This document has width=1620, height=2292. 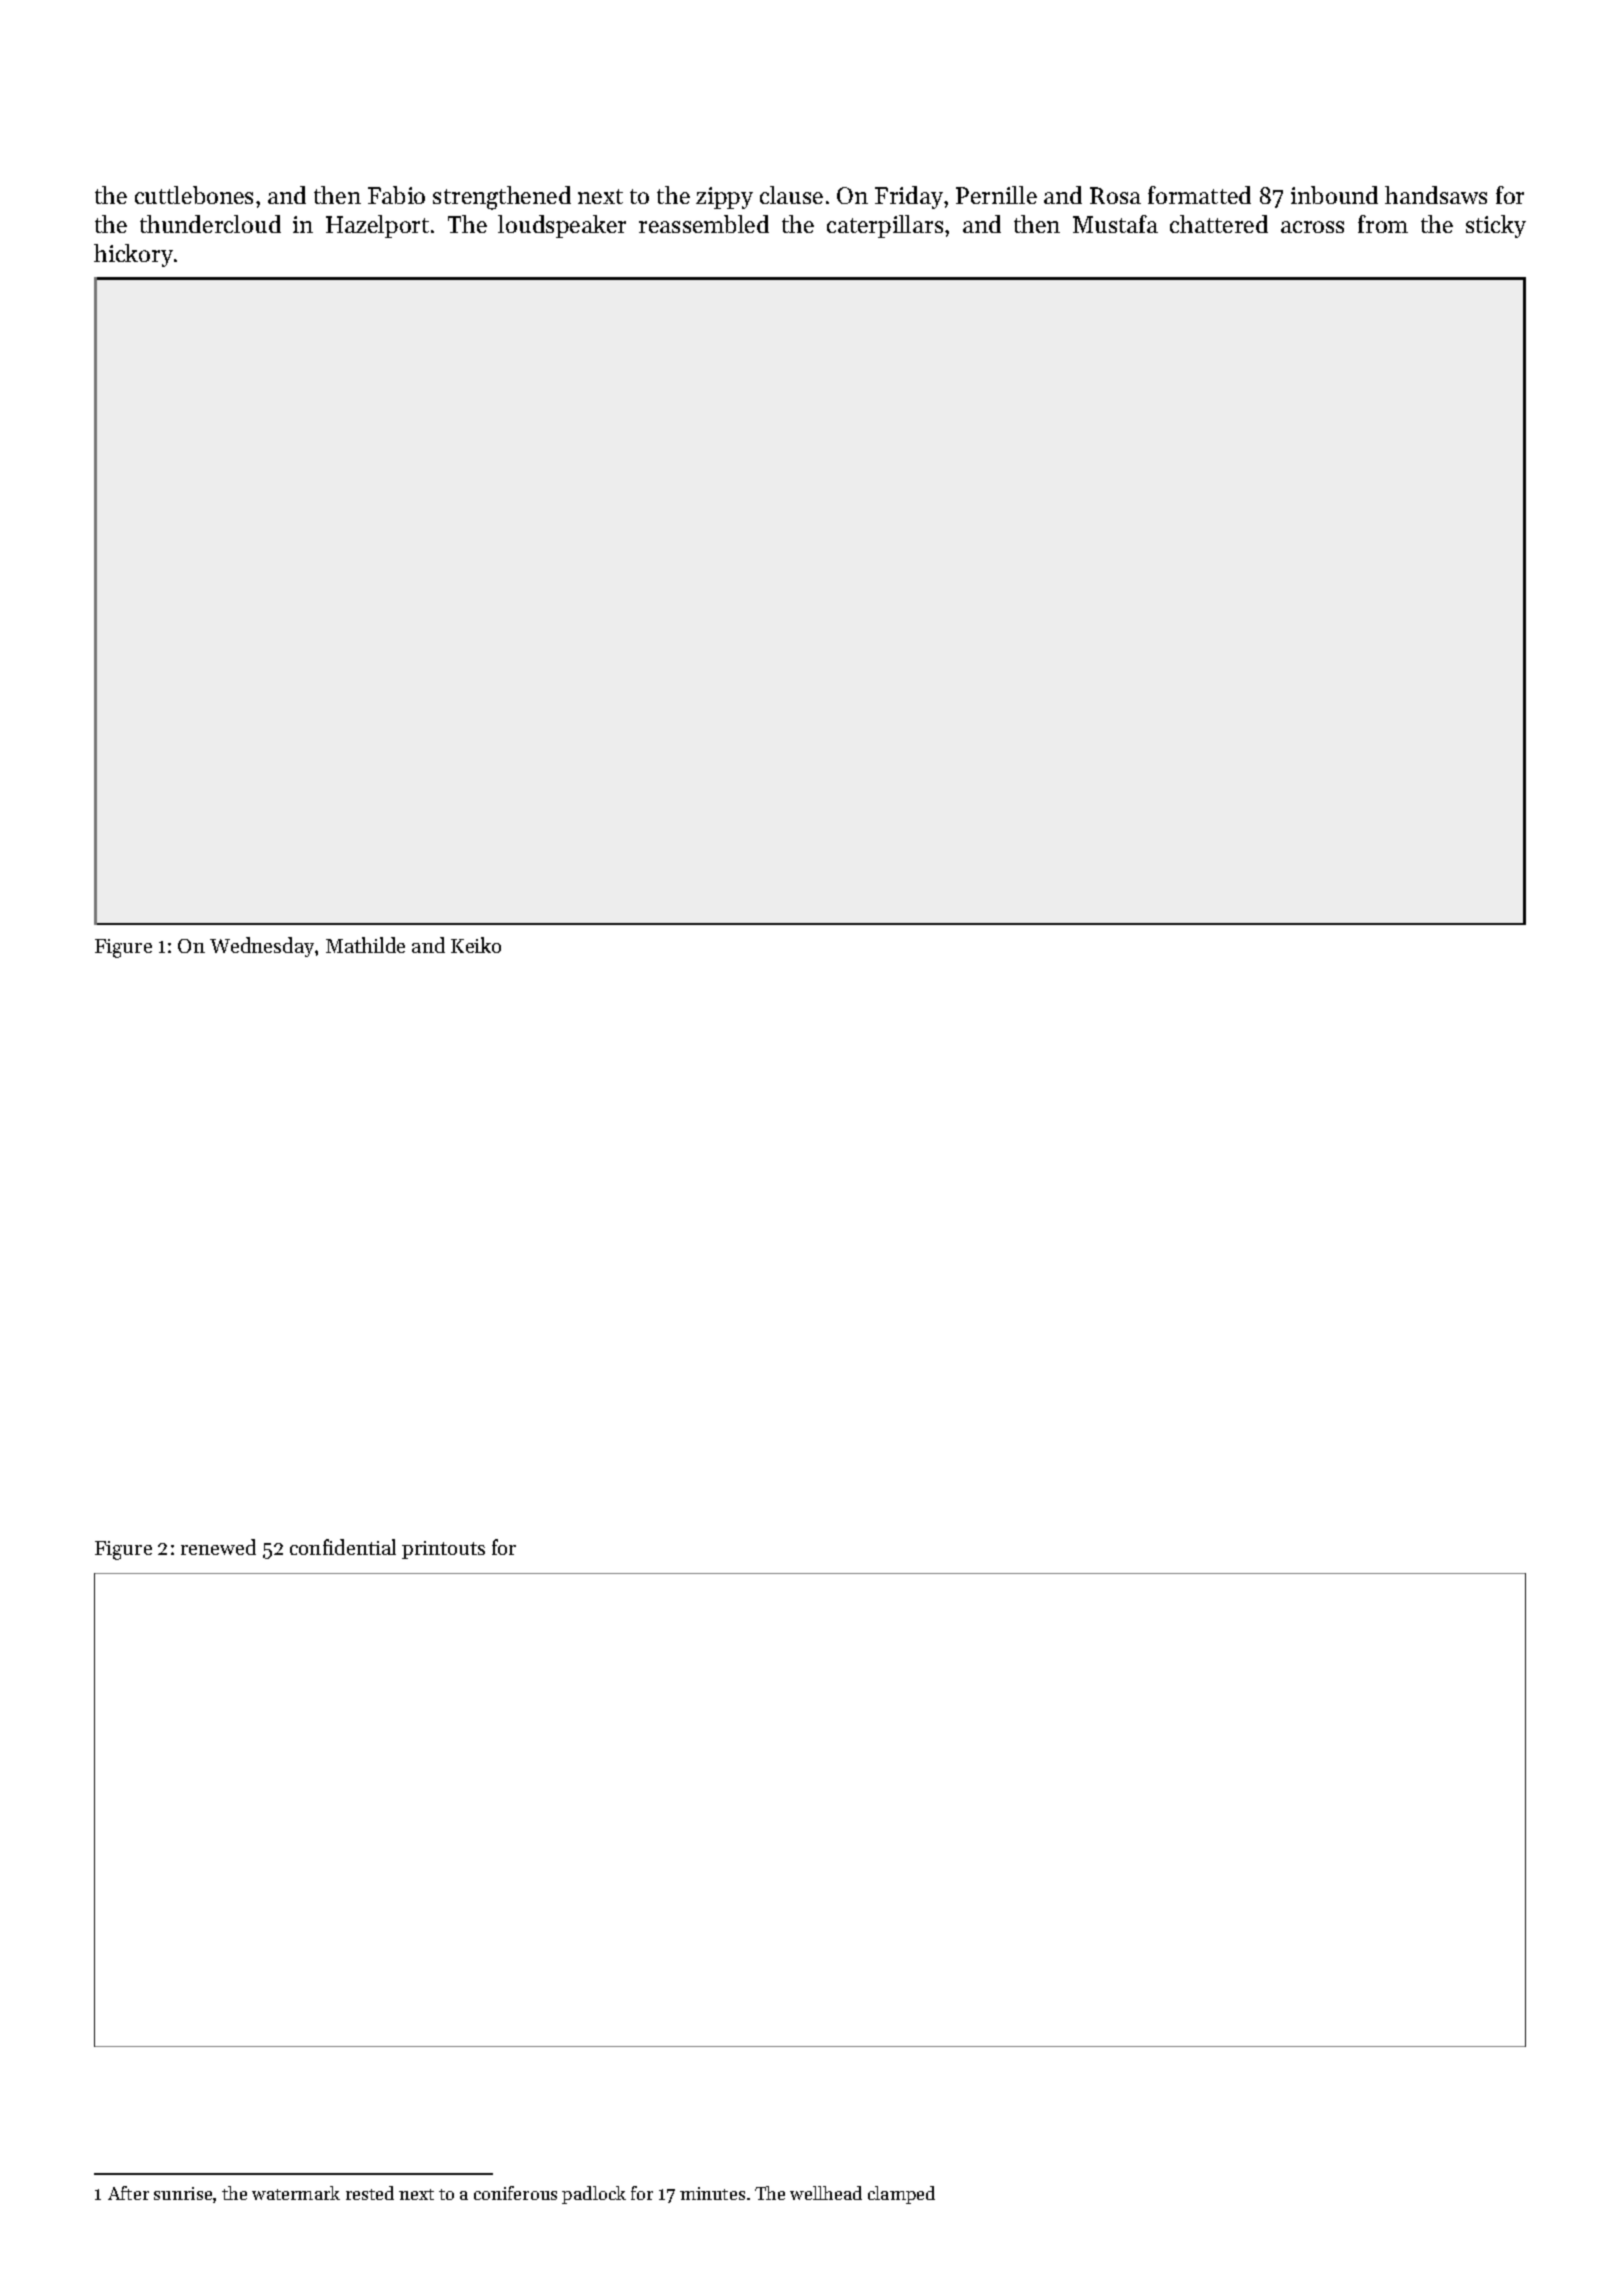 I want to click on hickory, so click(x=133, y=255).
